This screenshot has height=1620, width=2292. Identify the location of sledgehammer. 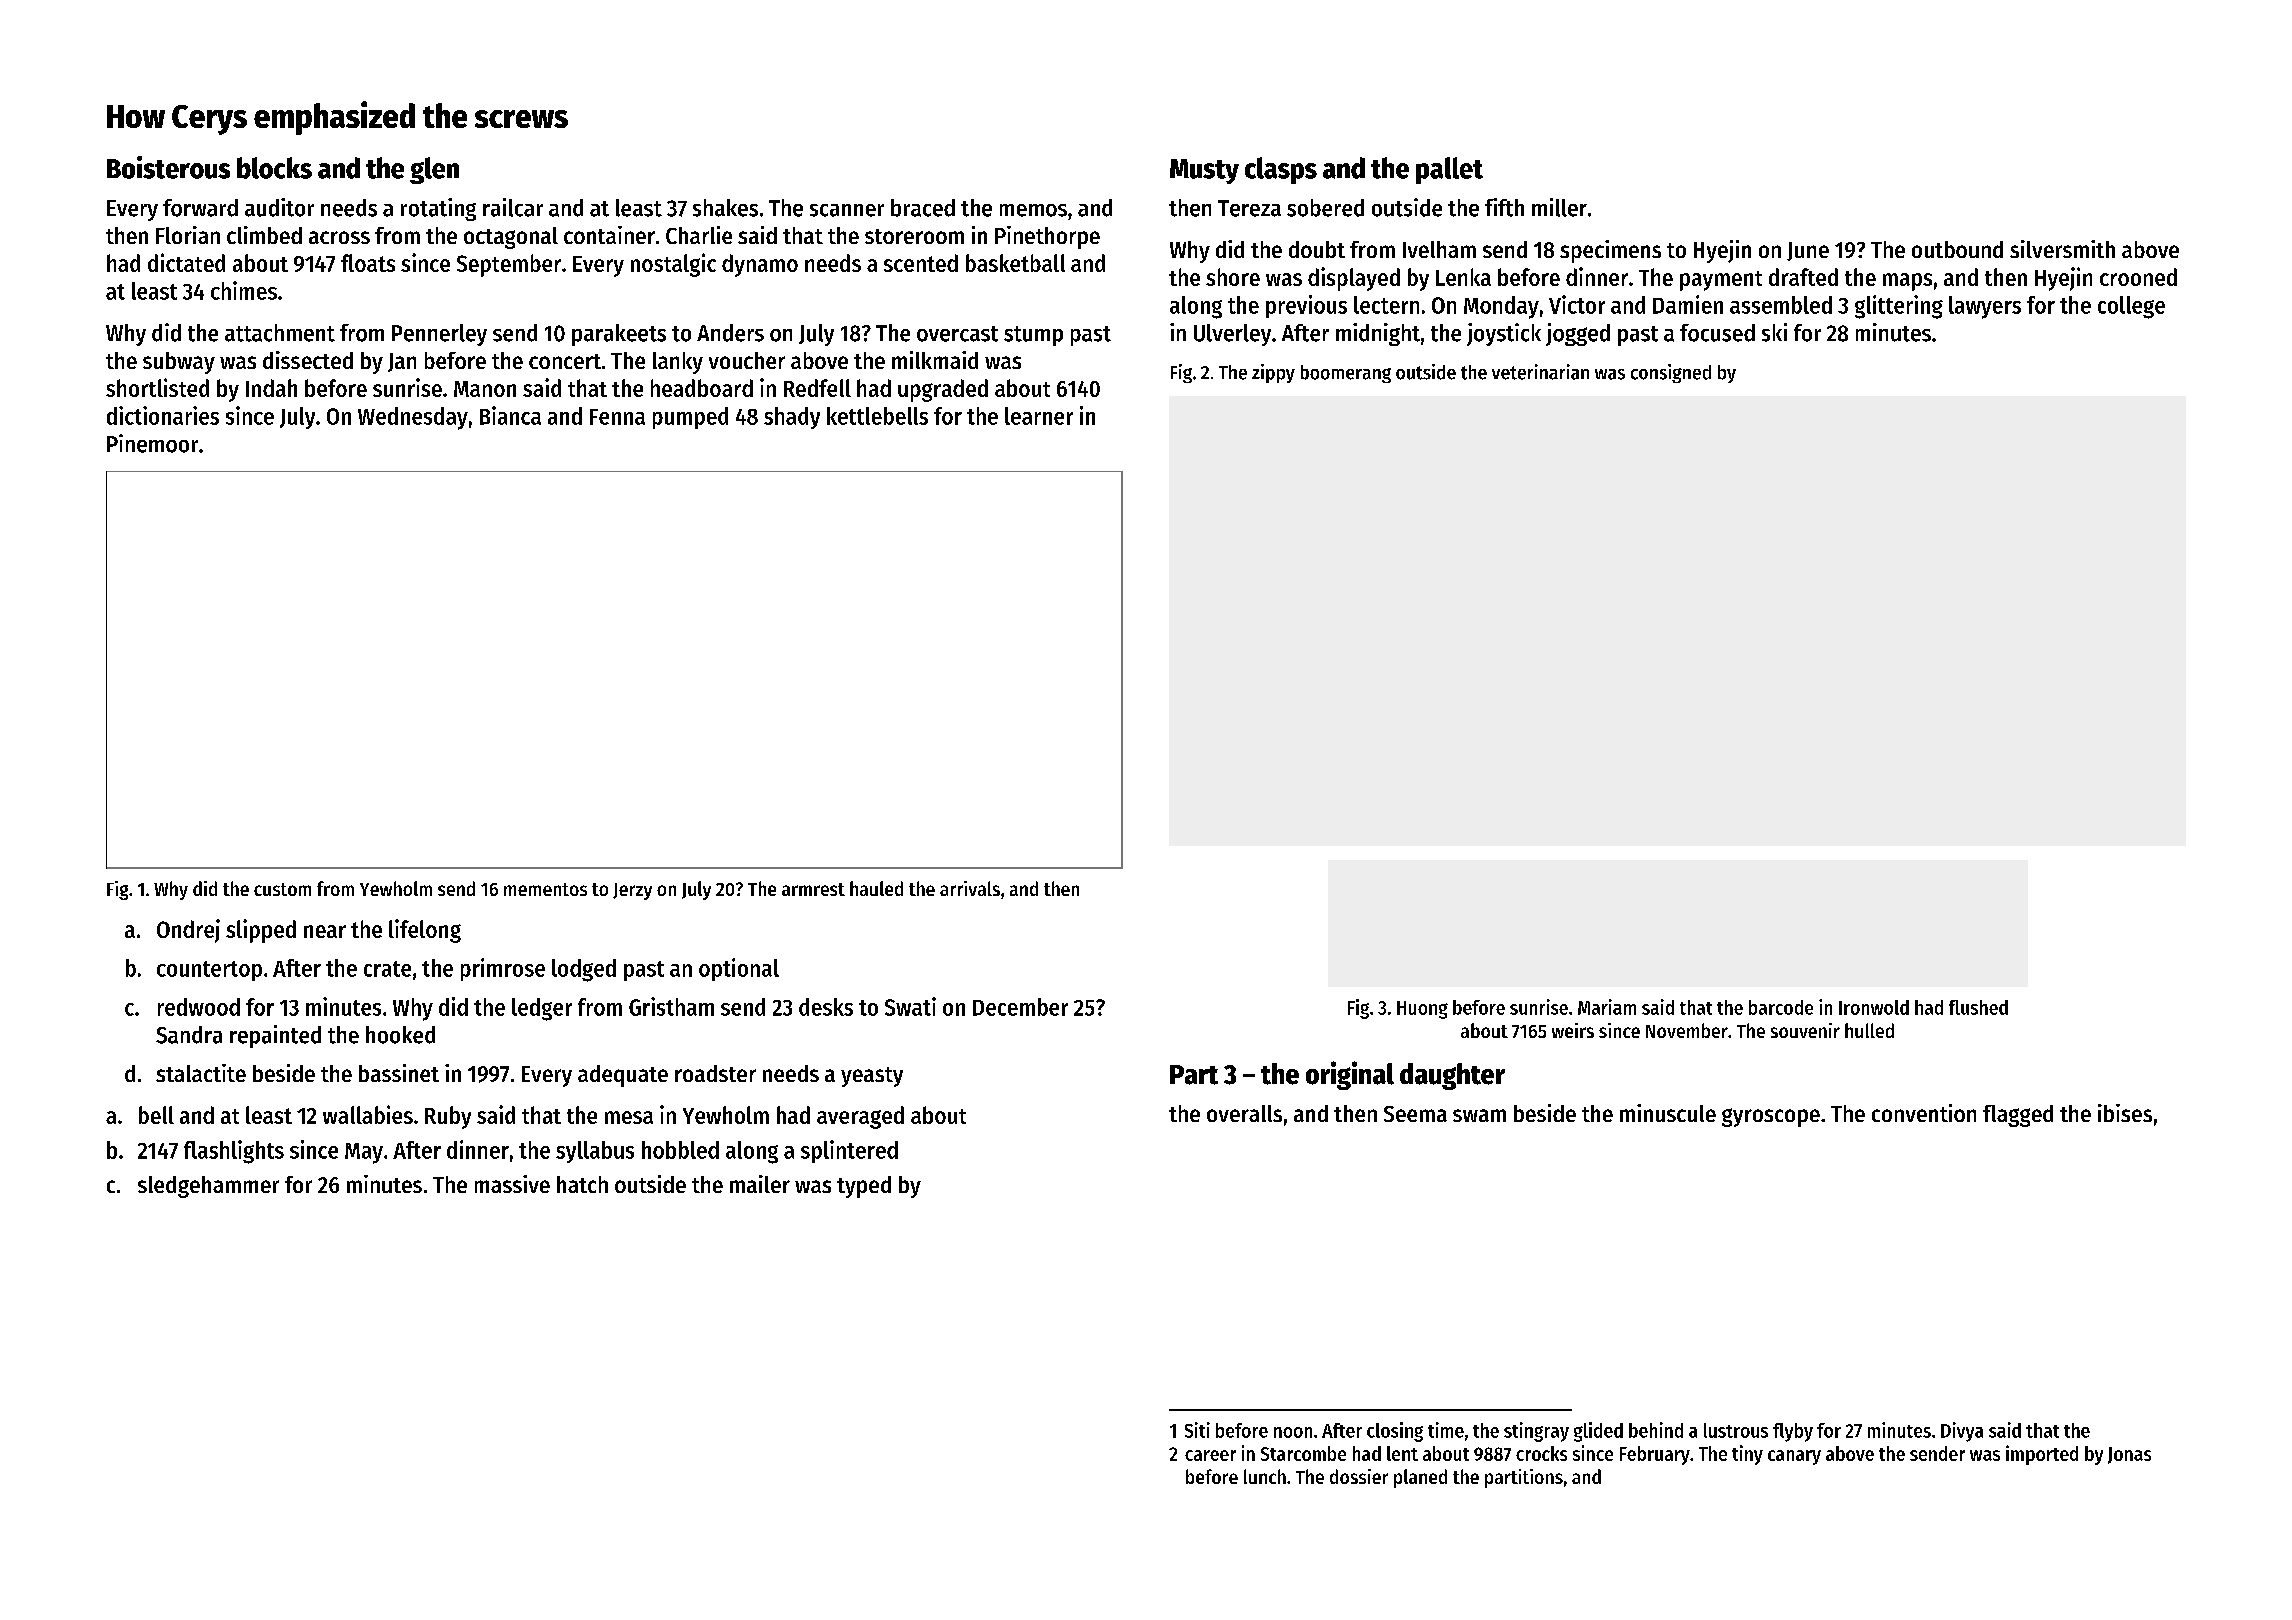
(208, 1187).
